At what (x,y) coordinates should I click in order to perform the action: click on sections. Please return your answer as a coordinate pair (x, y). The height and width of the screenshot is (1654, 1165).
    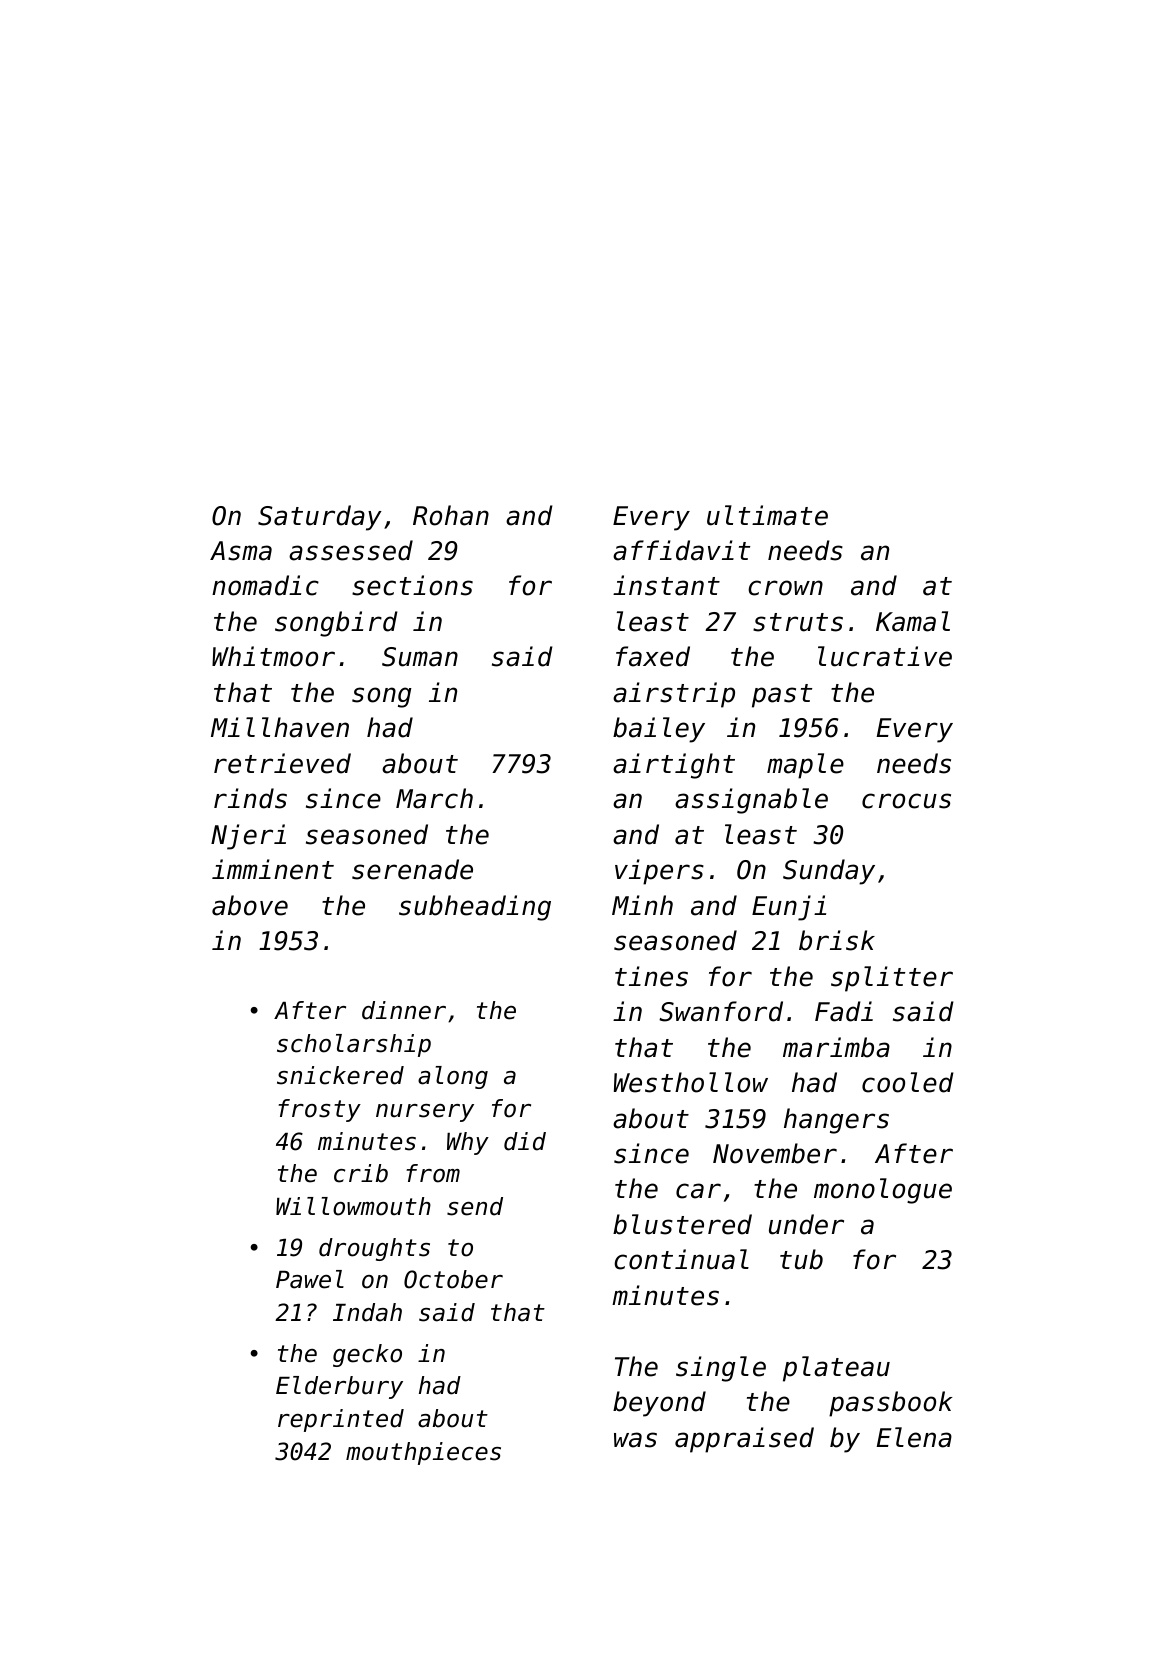
    Looking at the image, I should click on (412, 585).
